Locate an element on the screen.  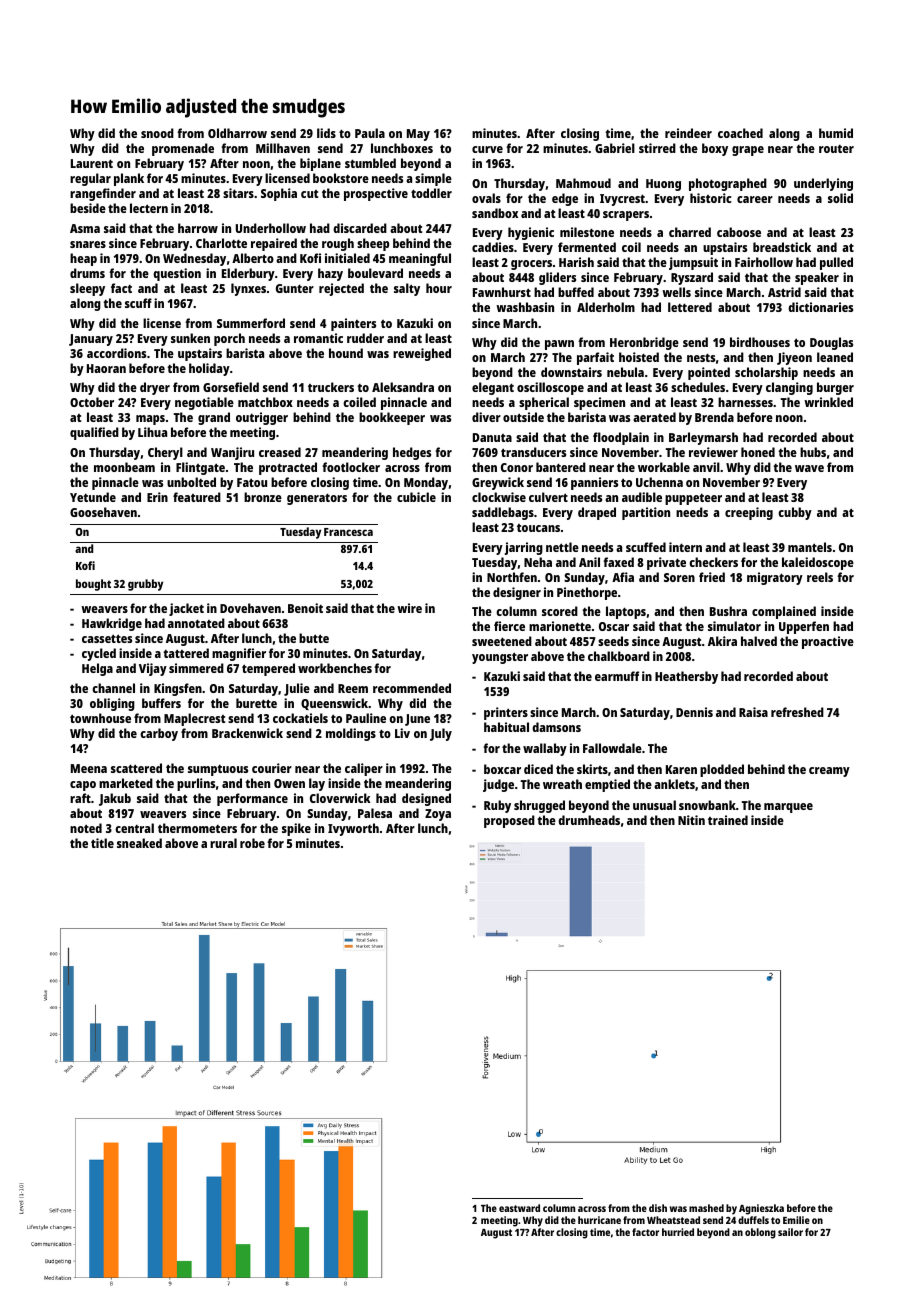
curve is located at coordinates (487, 149).
